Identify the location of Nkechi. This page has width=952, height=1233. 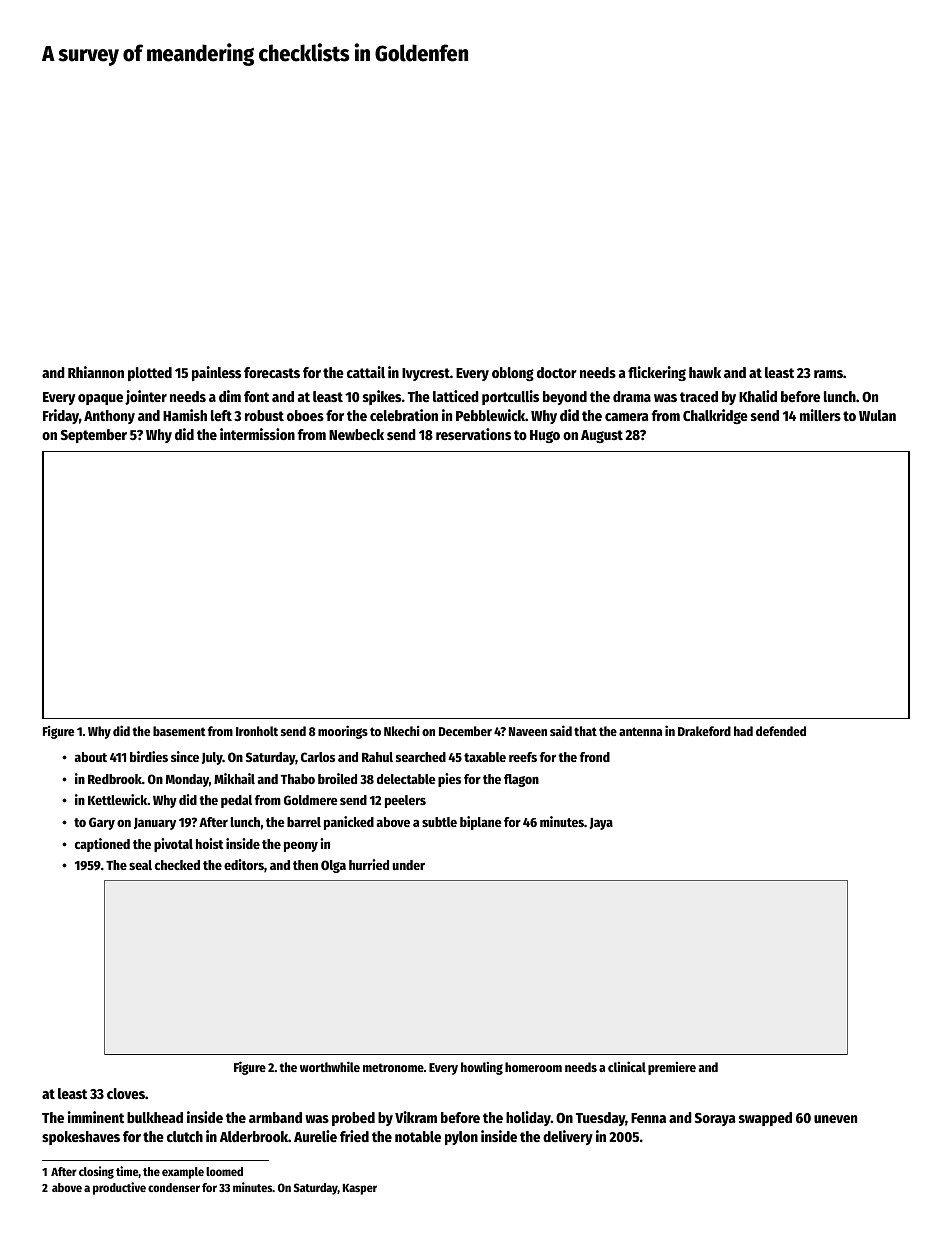
(402, 730).
